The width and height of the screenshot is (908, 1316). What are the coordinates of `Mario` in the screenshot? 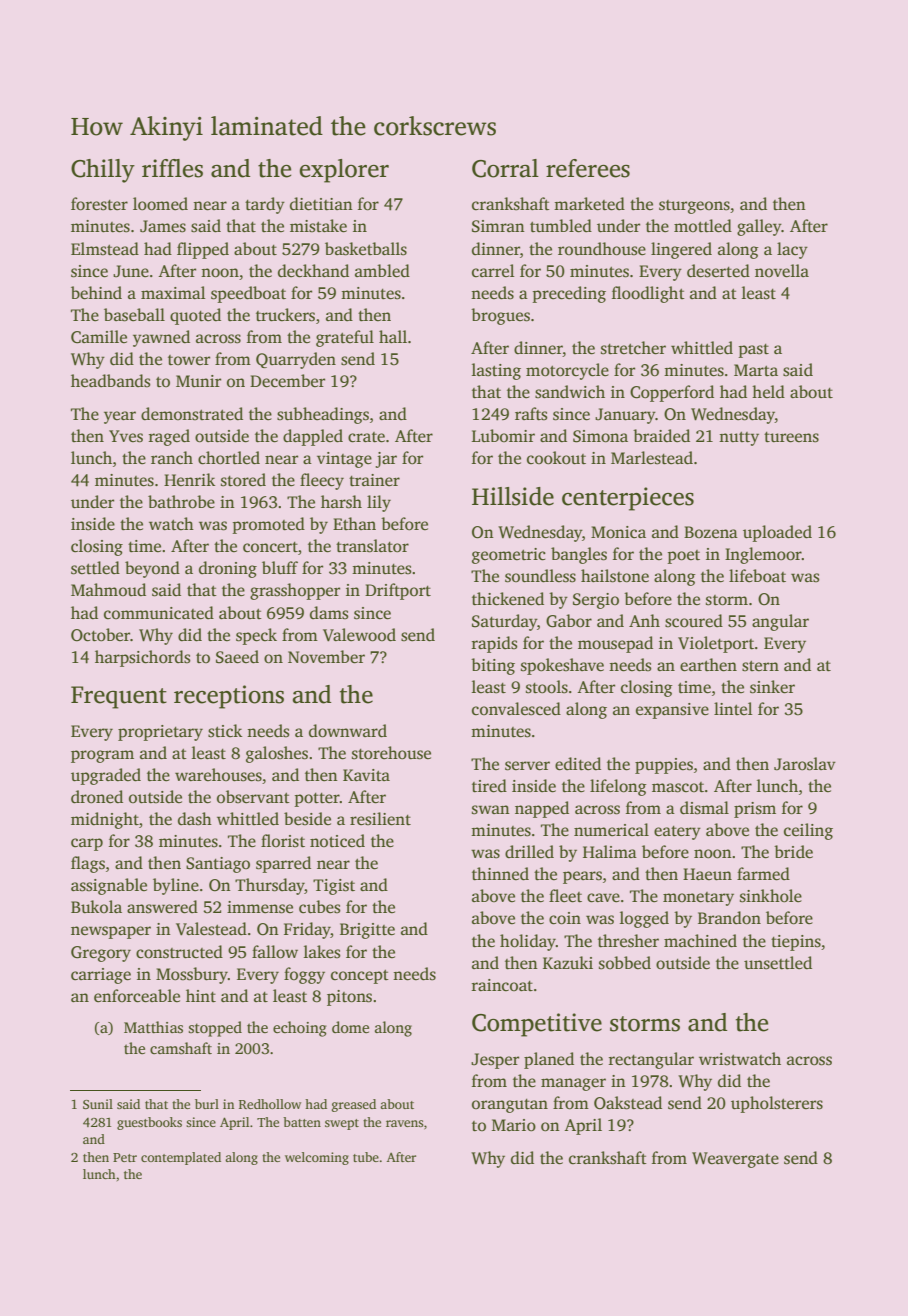 It's located at (514, 1125).
